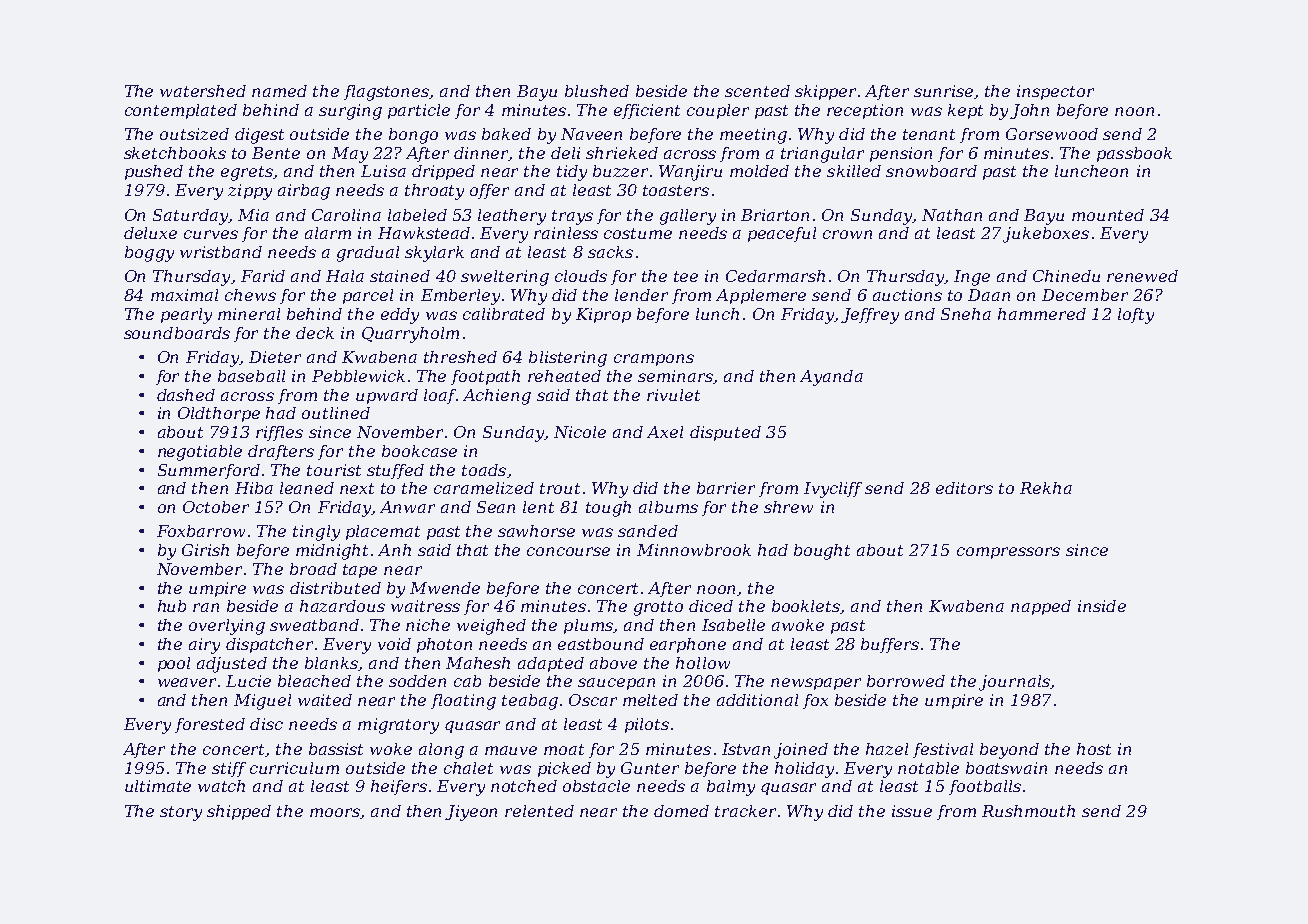 The image size is (1308, 924). Describe the element at coordinates (972, 278) in the document. I see `Inge` at that location.
